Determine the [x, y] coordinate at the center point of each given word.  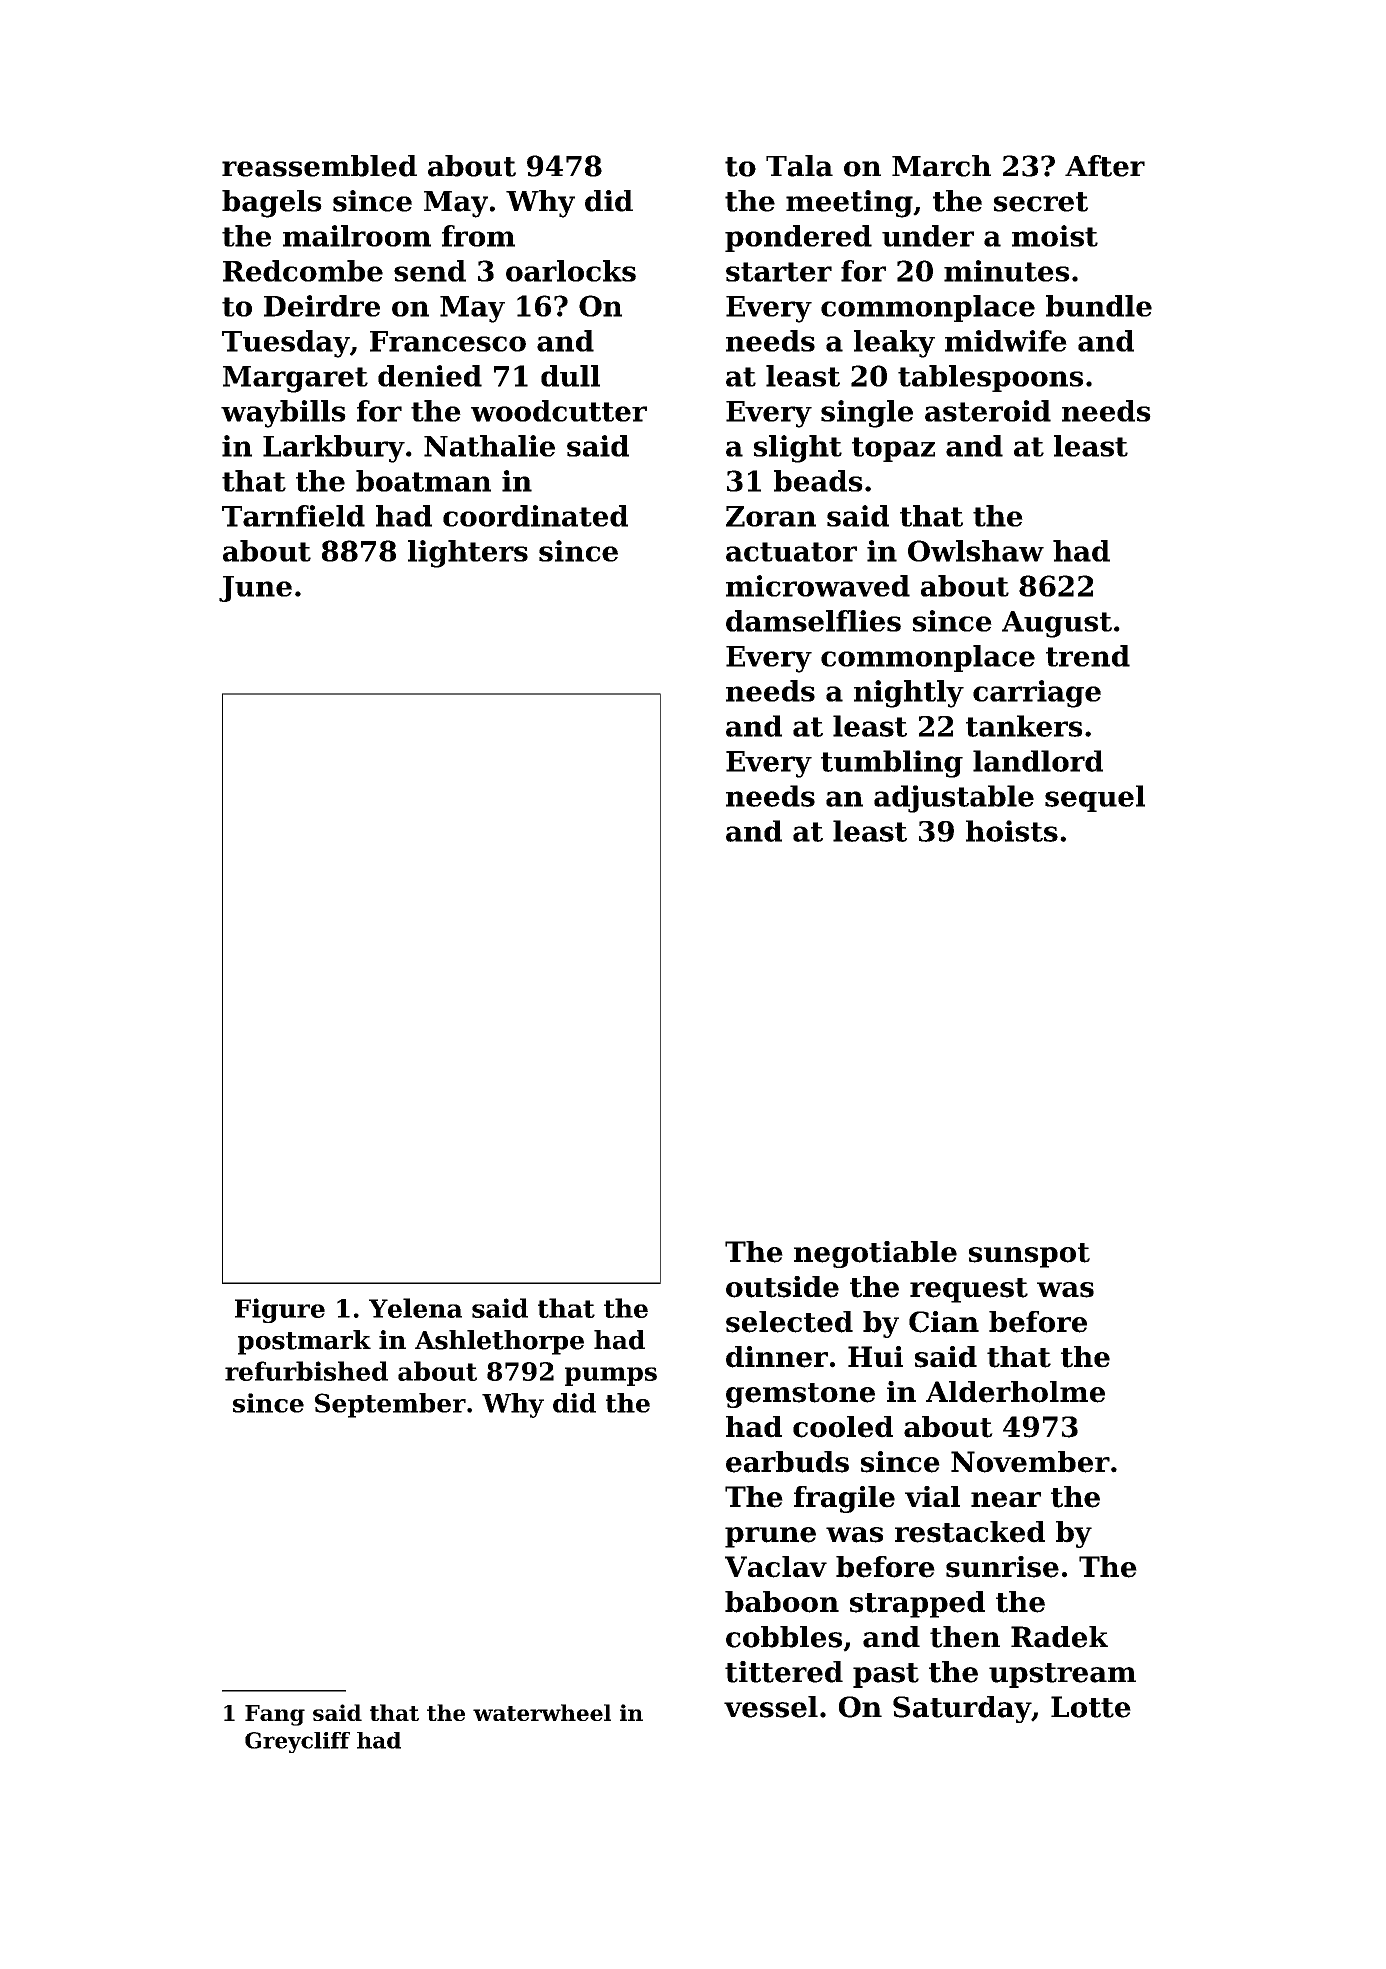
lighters [468, 554]
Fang [275, 1715]
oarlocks [571, 271]
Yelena [415, 1308]
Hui [875, 1357]
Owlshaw [976, 551]
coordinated [535, 516]
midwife [1006, 341]
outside [782, 1287]
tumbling [892, 764]
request [969, 1290]
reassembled [319, 166]
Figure [280, 1310]
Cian [944, 1322]
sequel [1095, 798]
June [255, 589]
